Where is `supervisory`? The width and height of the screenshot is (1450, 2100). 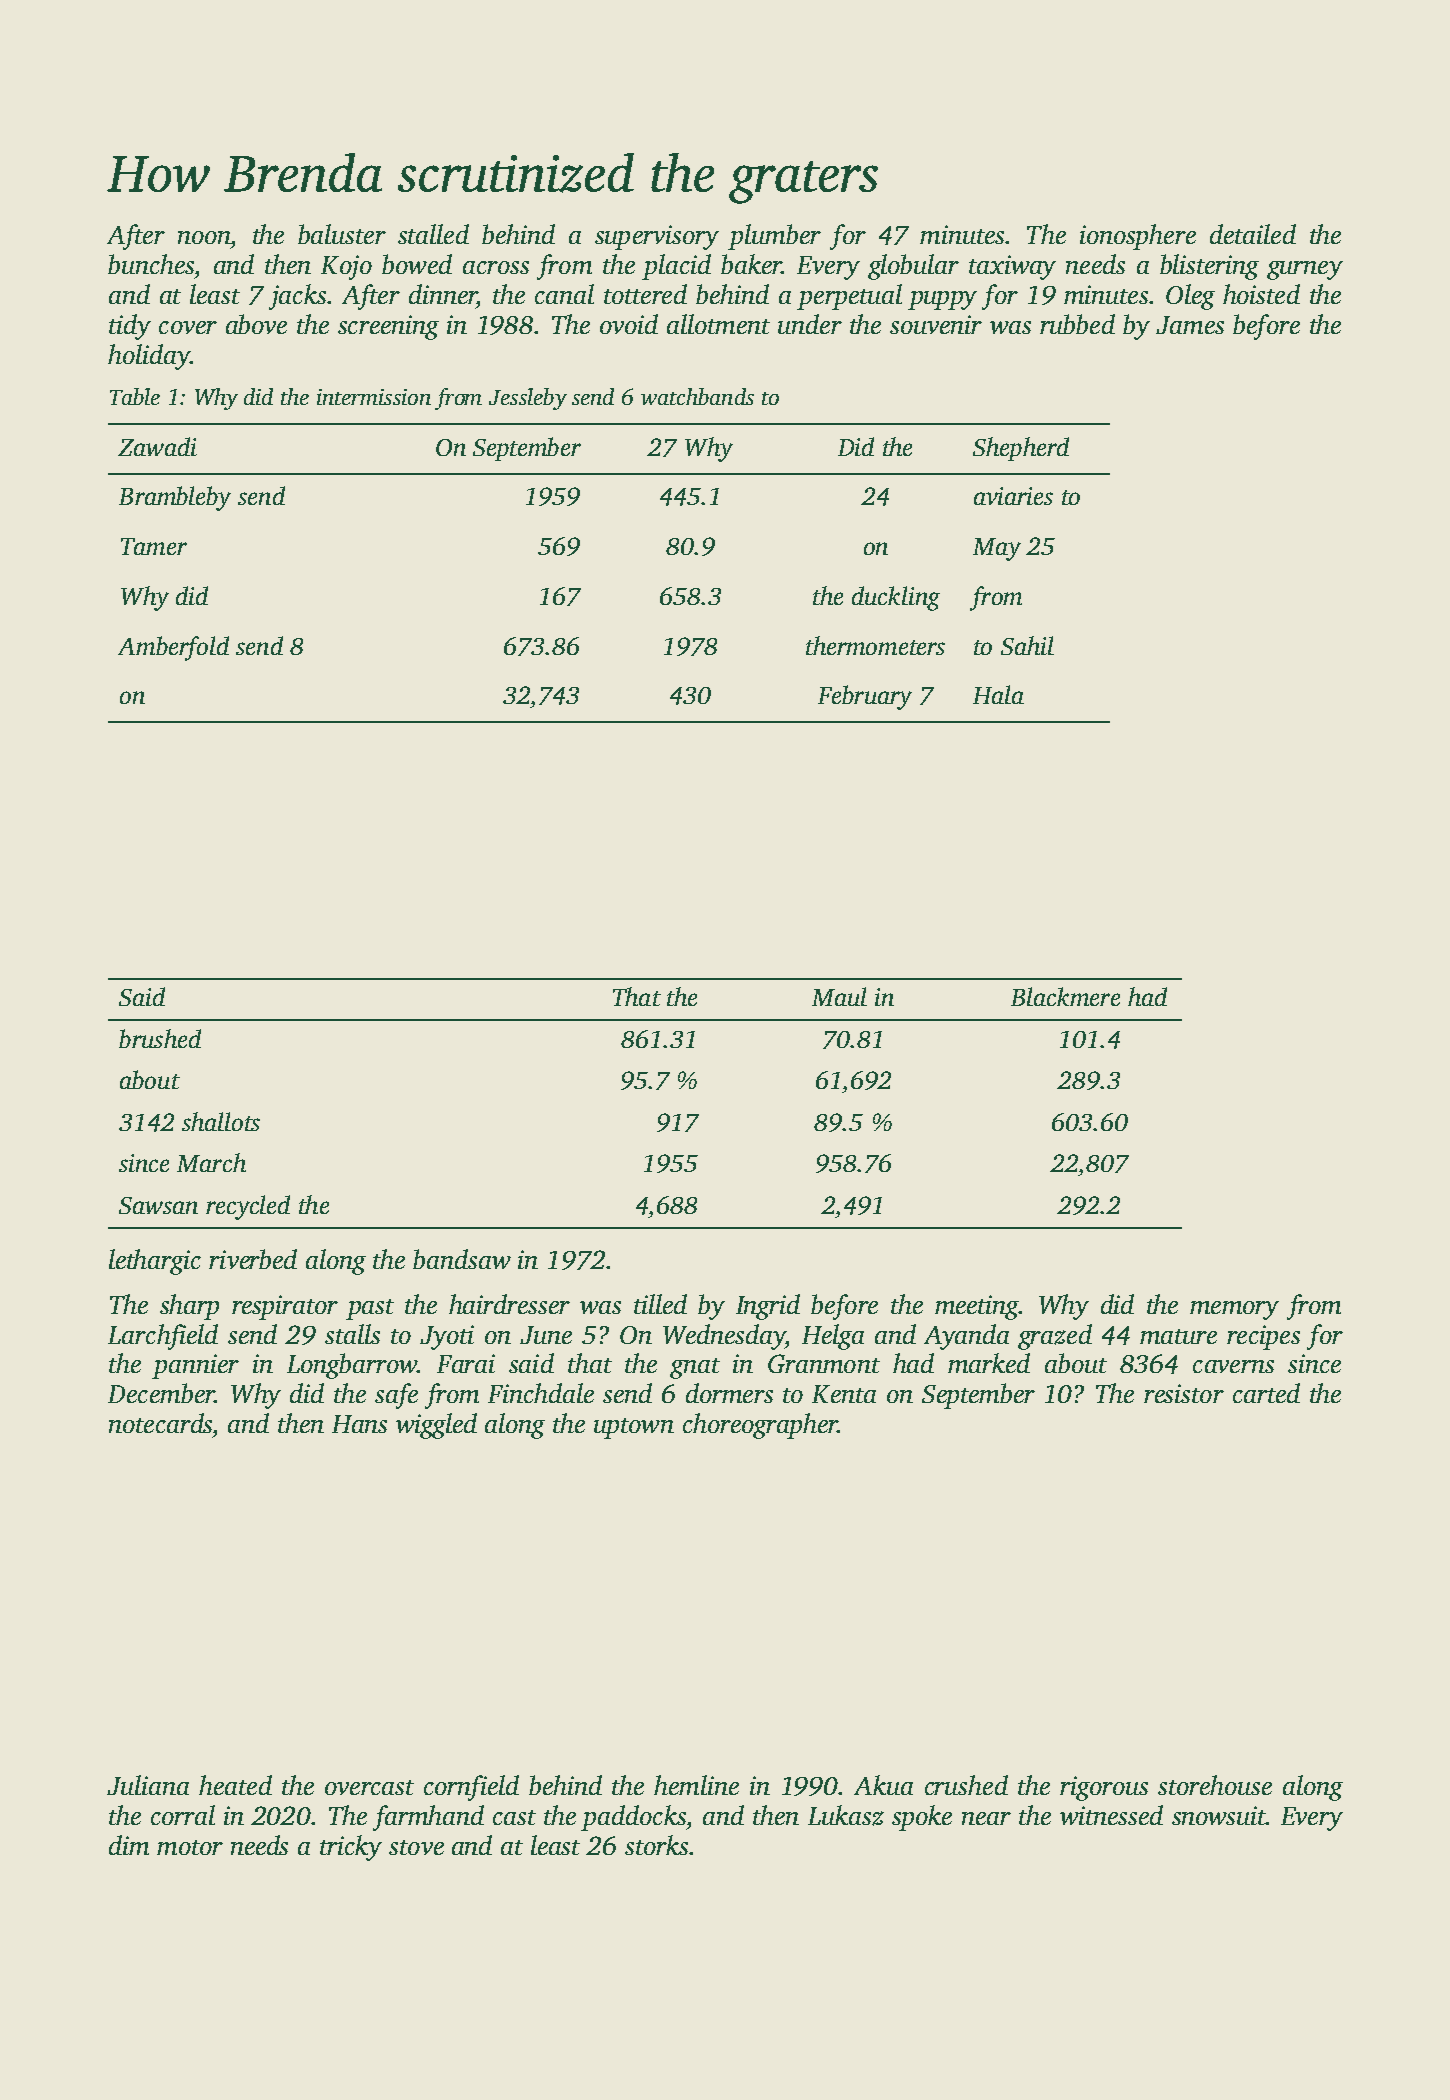
supervisory is located at coordinates (657, 237).
